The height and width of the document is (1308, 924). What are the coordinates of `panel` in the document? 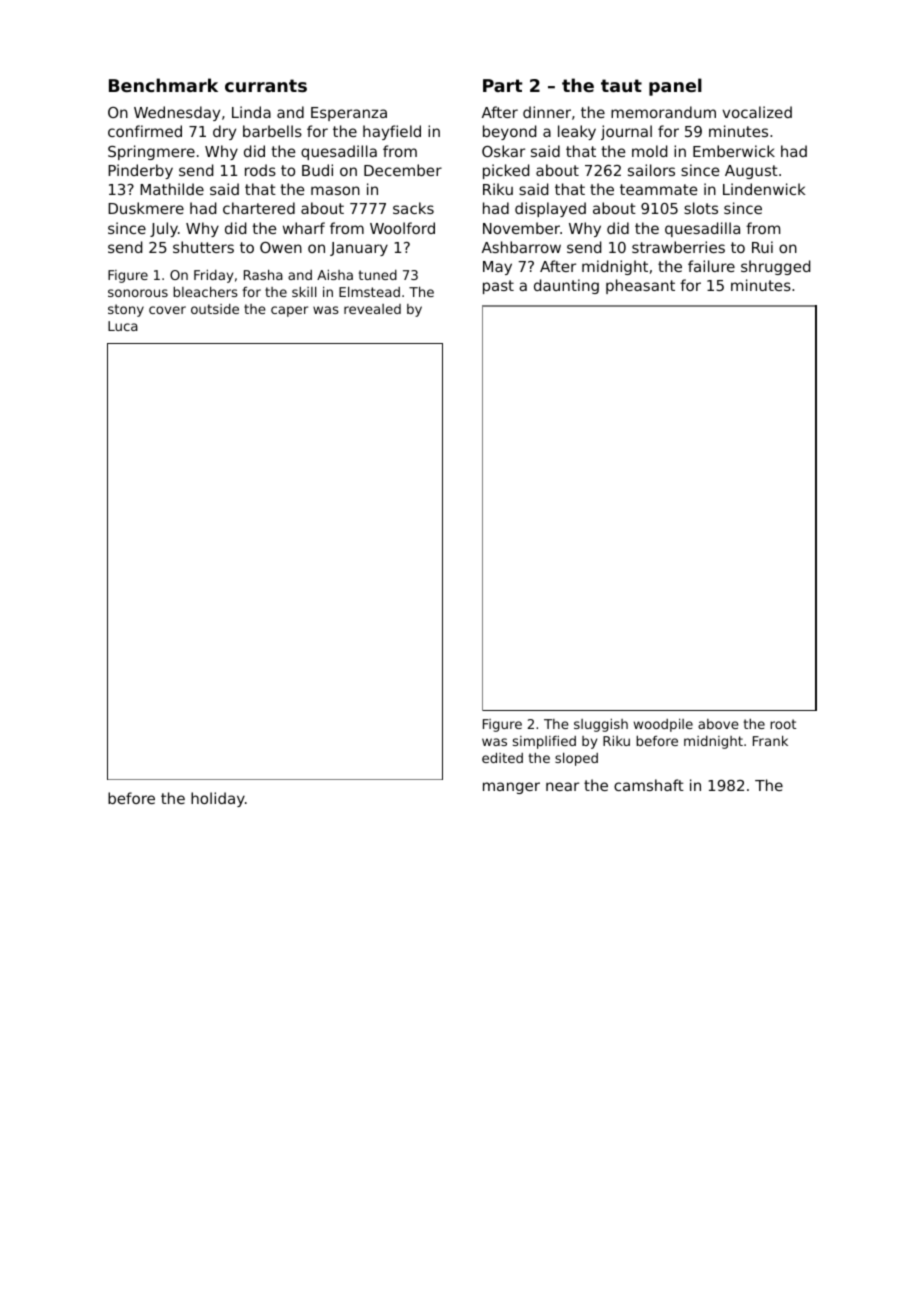 It's located at (675, 87).
